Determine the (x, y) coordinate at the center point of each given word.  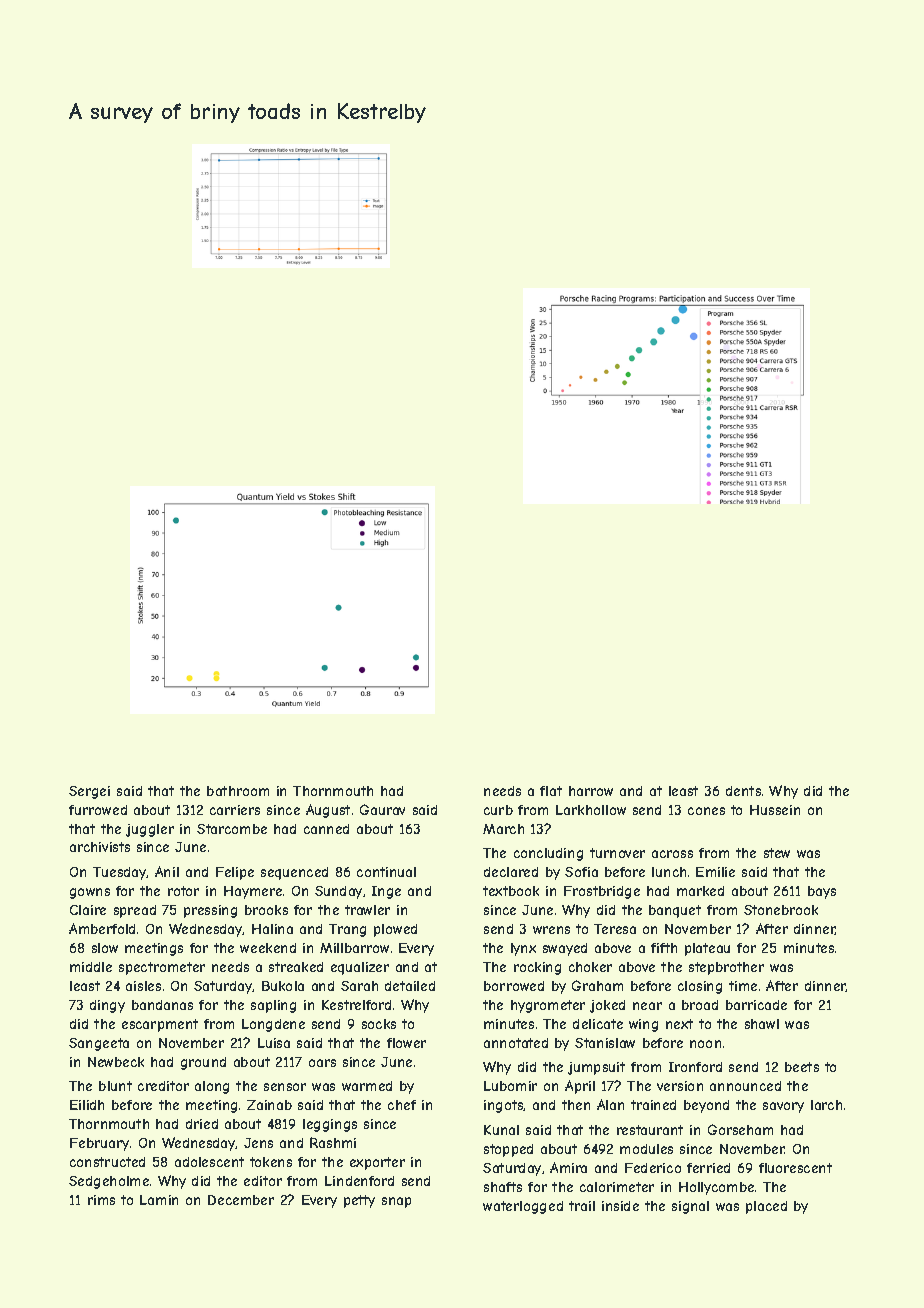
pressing (210, 911)
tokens (271, 1162)
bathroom (238, 791)
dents (743, 791)
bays (822, 892)
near (647, 1006)
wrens (551, 930)
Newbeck (116, 1062)
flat (551, 791)
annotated (516, 1043)
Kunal (501, 1130)
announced (745, 1086)
